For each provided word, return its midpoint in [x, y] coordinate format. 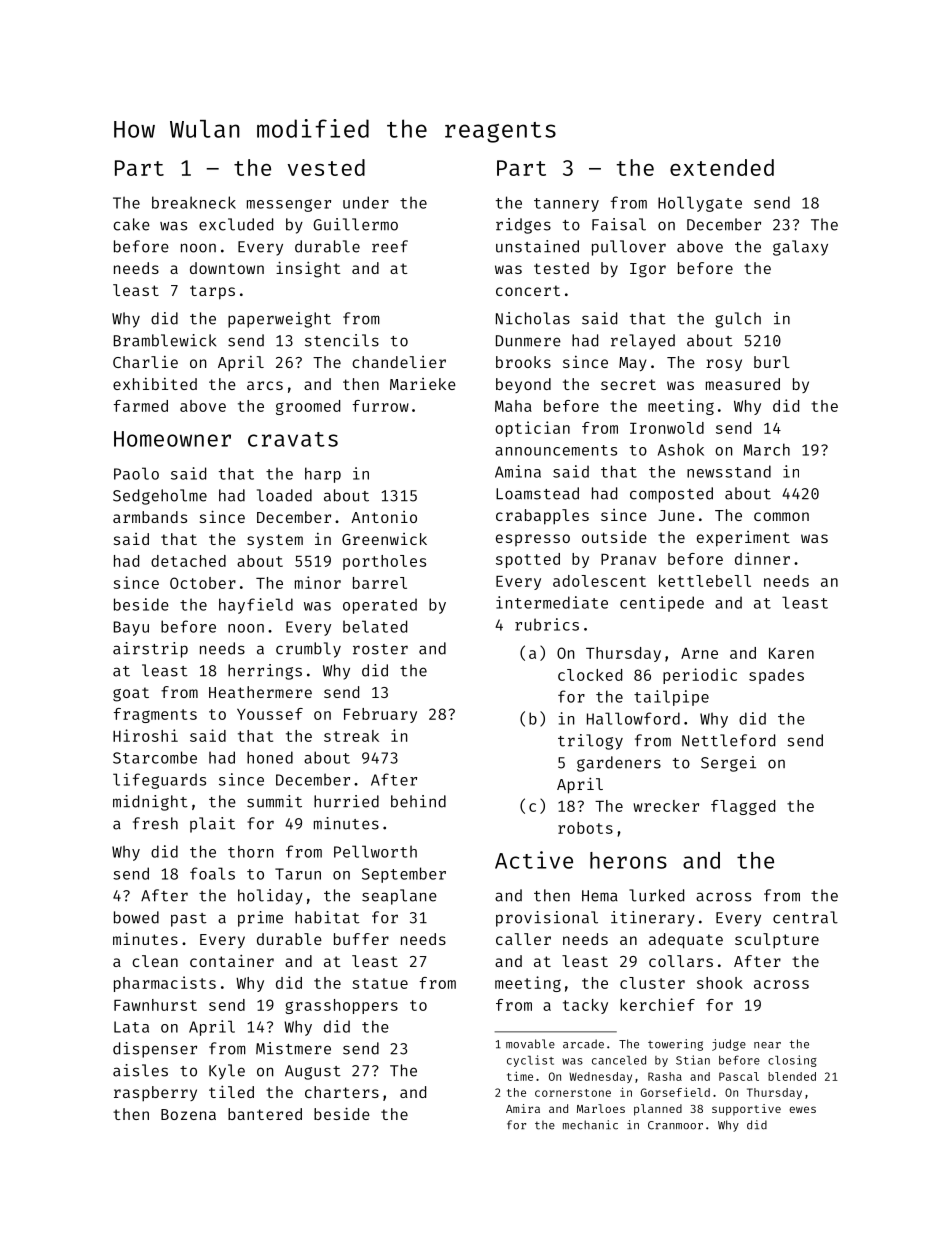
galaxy [800, 248]
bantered [265, 1114]
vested [326, 167]
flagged [743, 807]
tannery [566, 205]
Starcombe [155, 757]
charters [342, 1092]
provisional [547, 919]
